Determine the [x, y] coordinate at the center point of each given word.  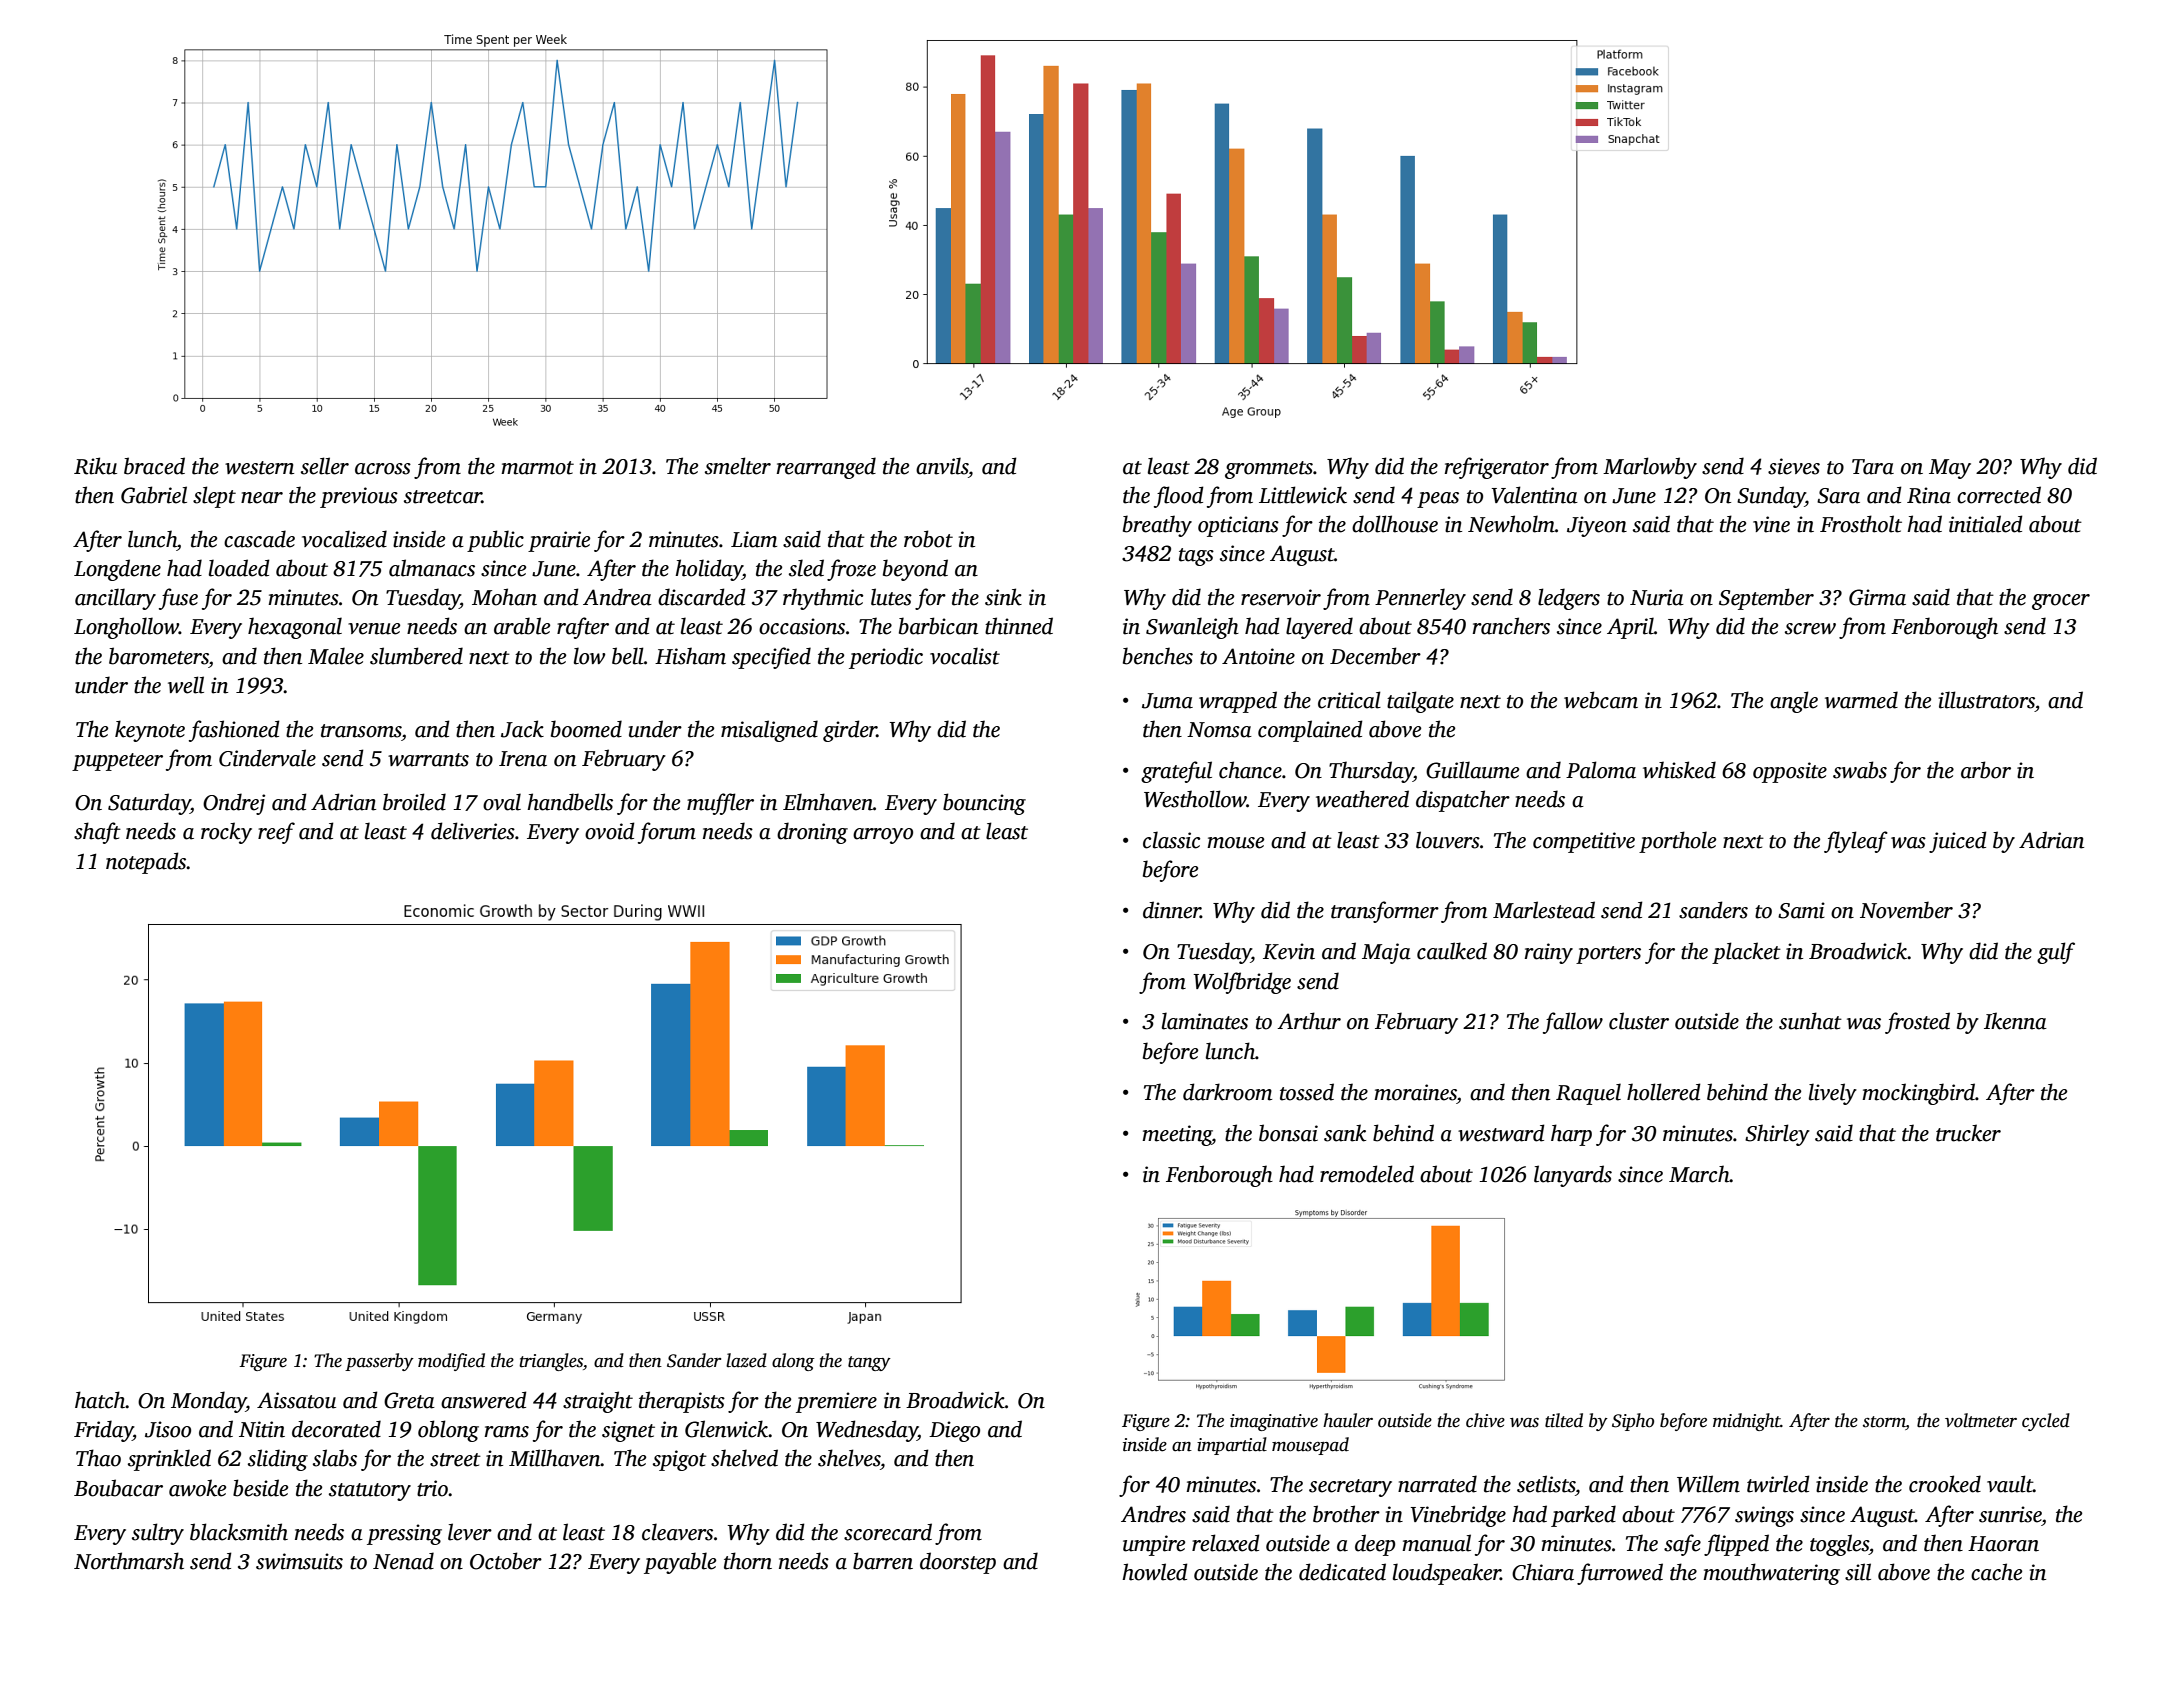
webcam [1601, 700]
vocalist [965, 656]
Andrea [617, 597]
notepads [146, 863]
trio [432, 1488]
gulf [2056, 953]
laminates [1205, 1021]
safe [1682, 1545]
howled [1155, 1572]
